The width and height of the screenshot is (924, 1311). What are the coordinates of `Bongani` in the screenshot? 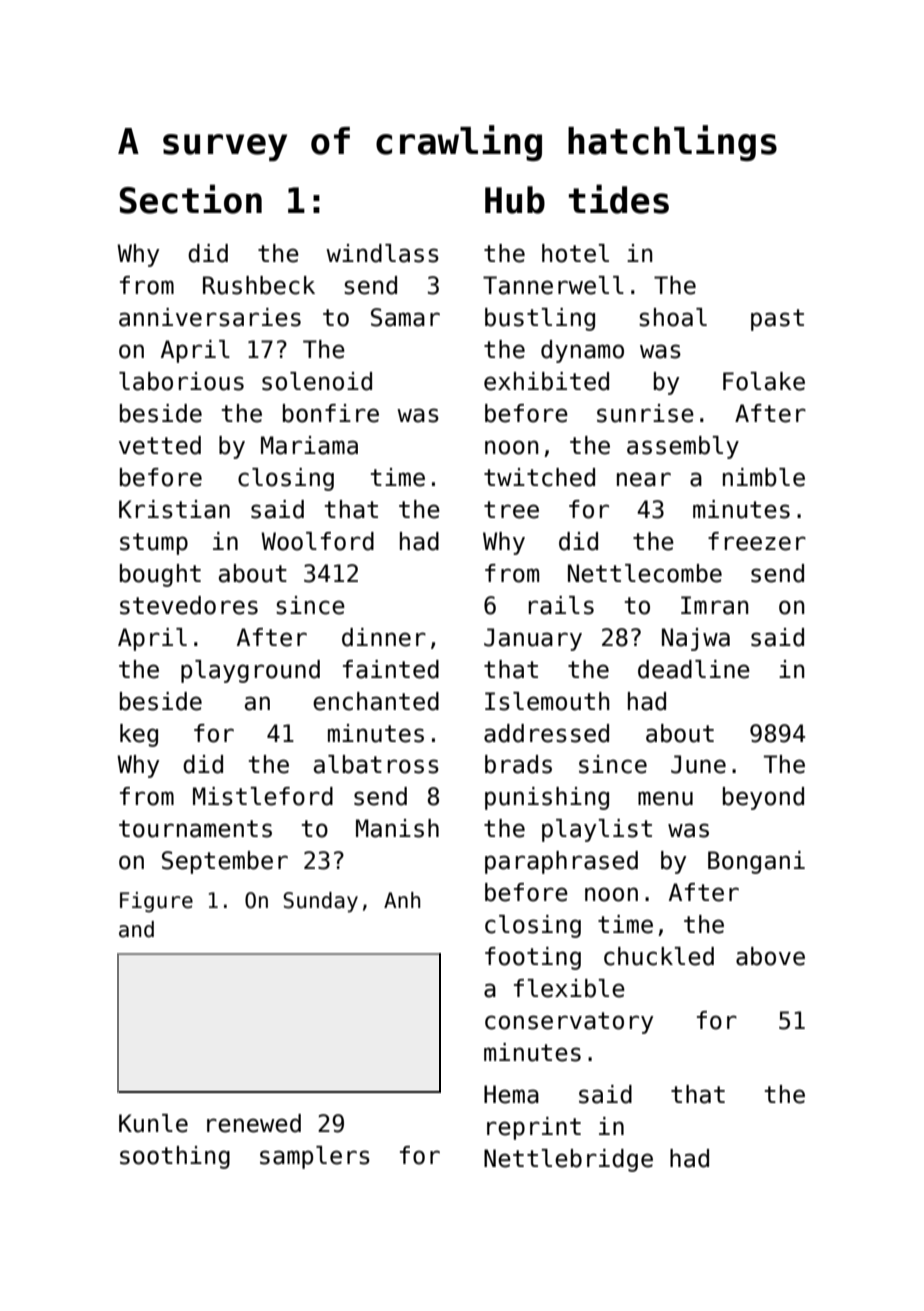 It's located at (756, 862).
